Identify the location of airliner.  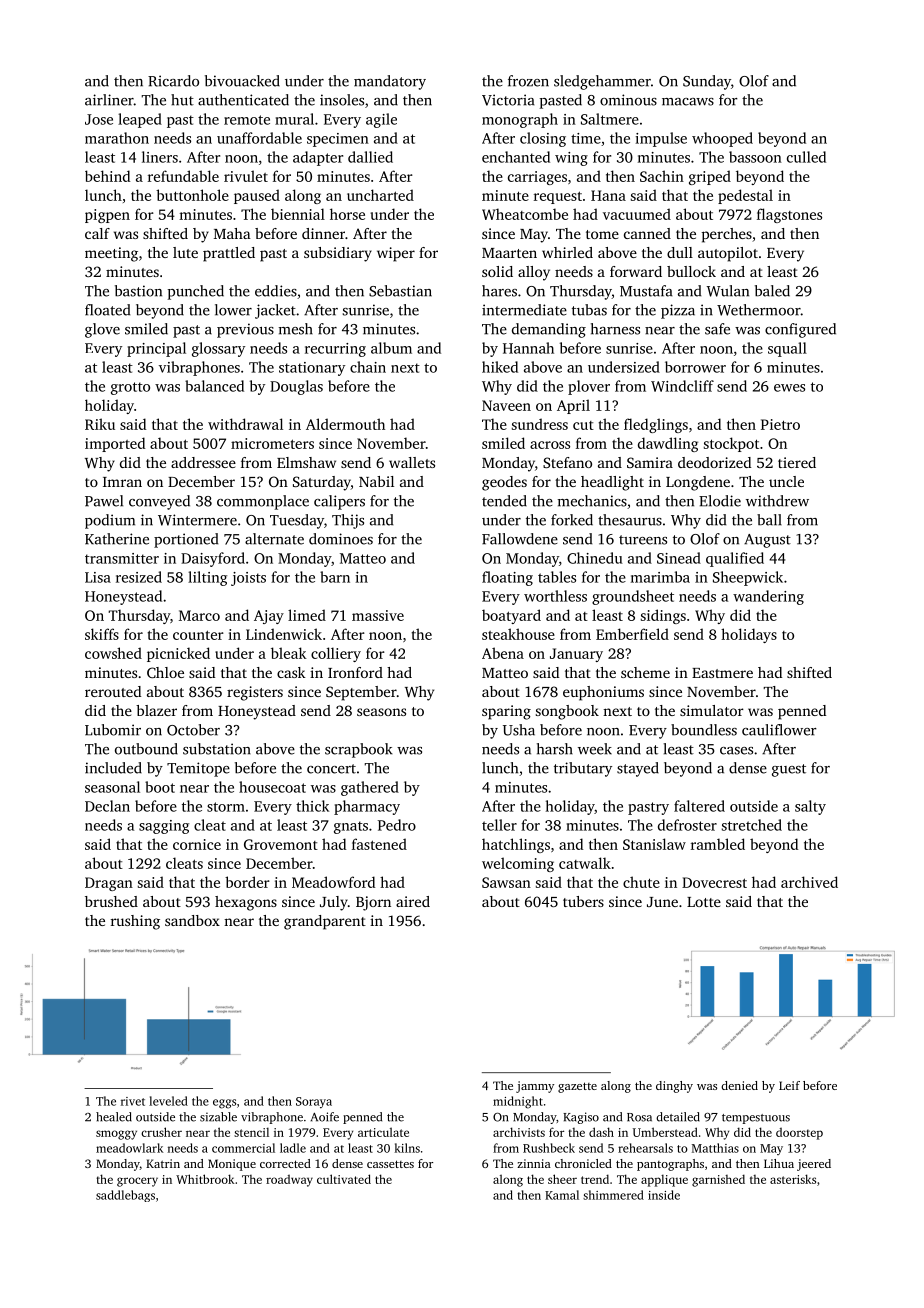
(109, 100).
